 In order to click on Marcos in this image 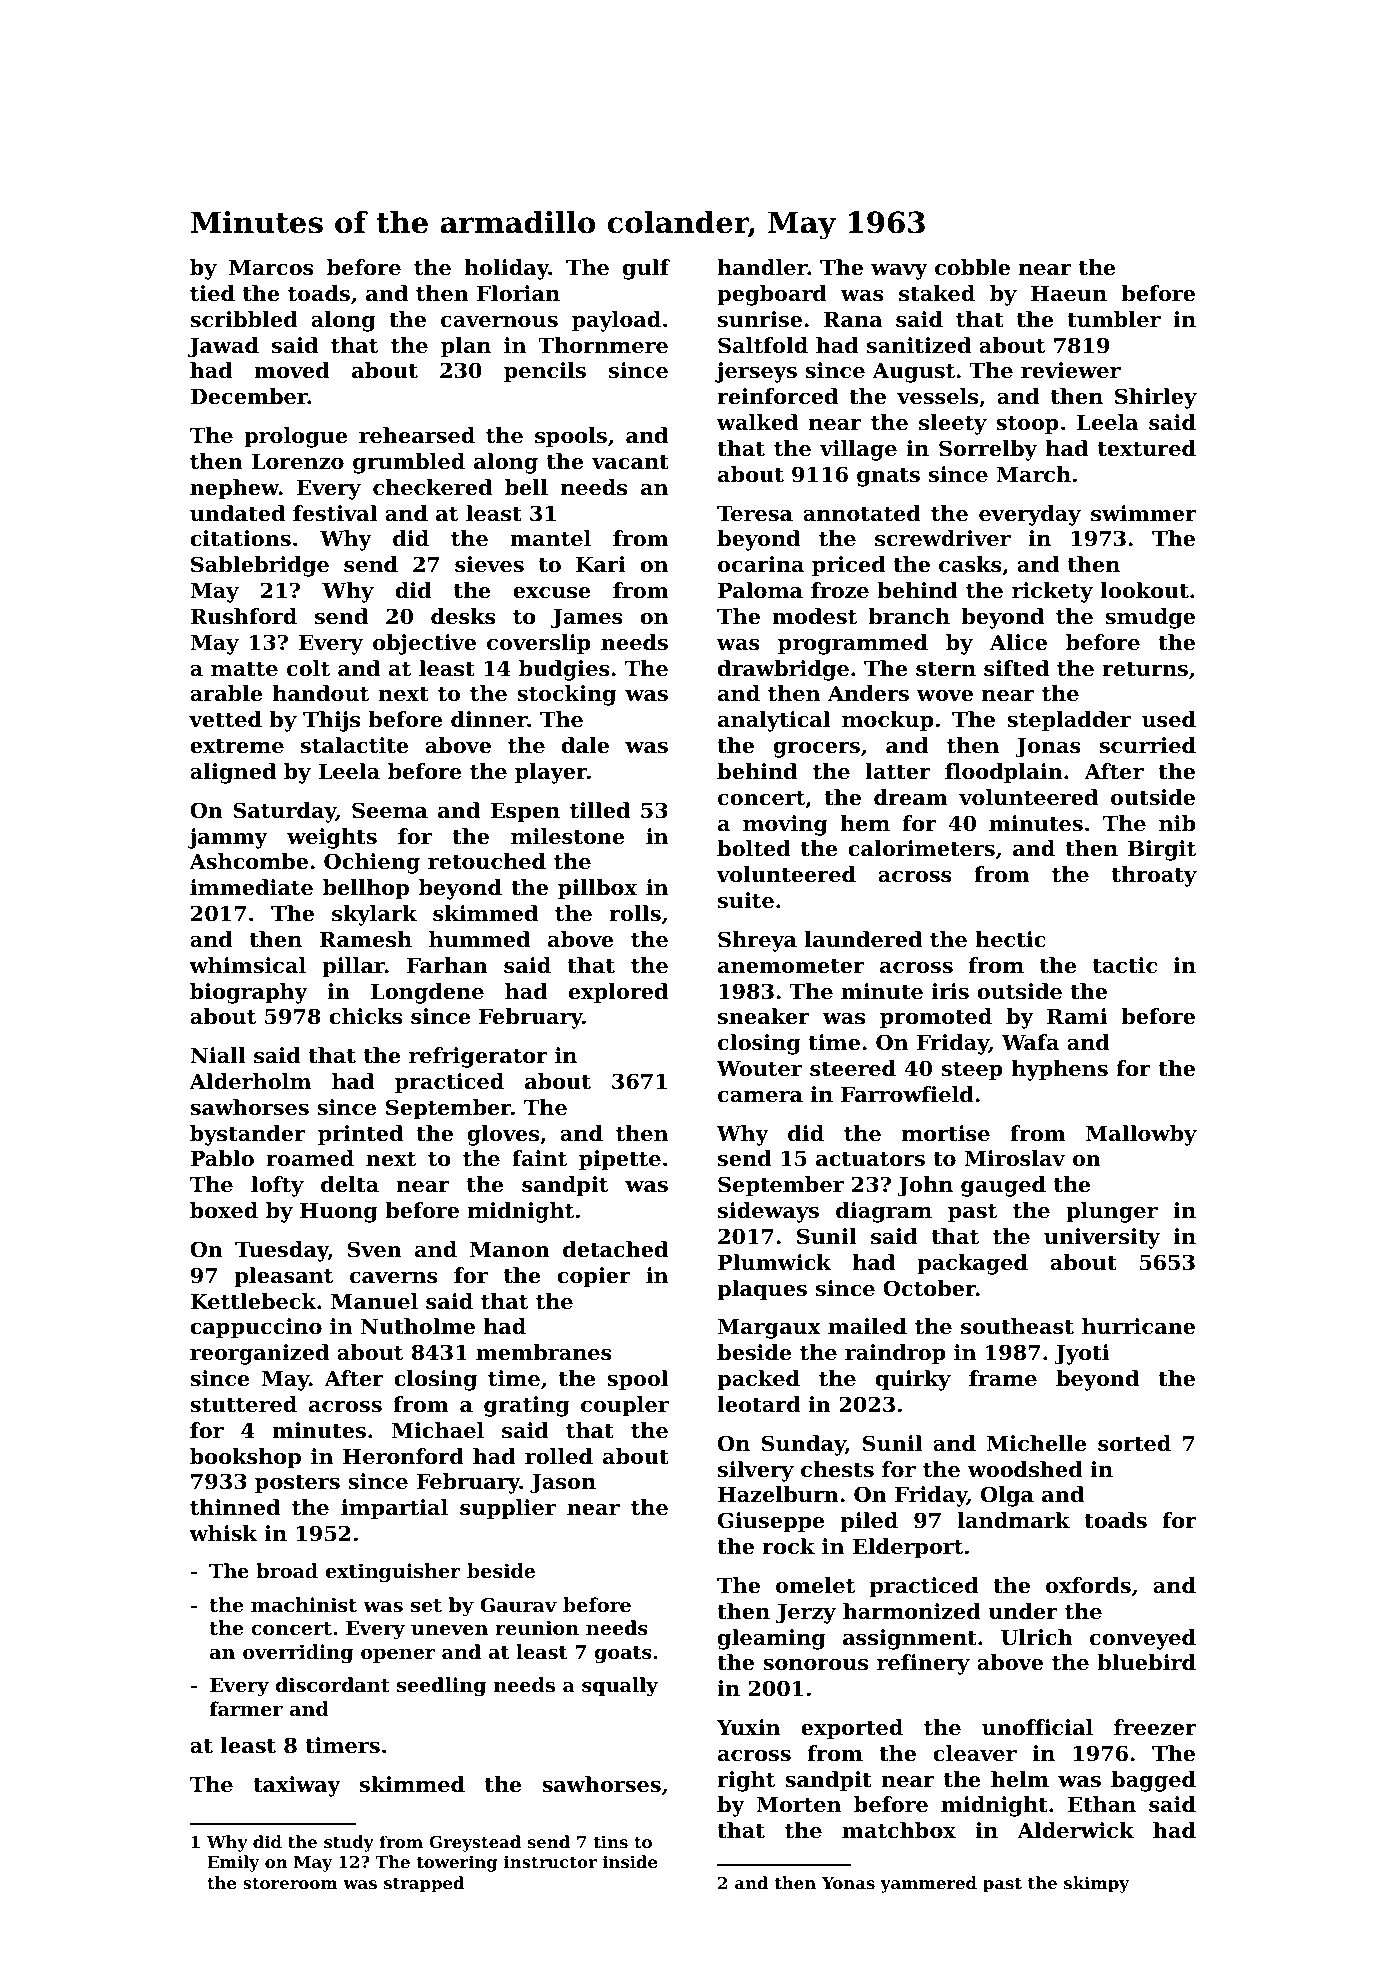, I will do `click(271, 268)`.
